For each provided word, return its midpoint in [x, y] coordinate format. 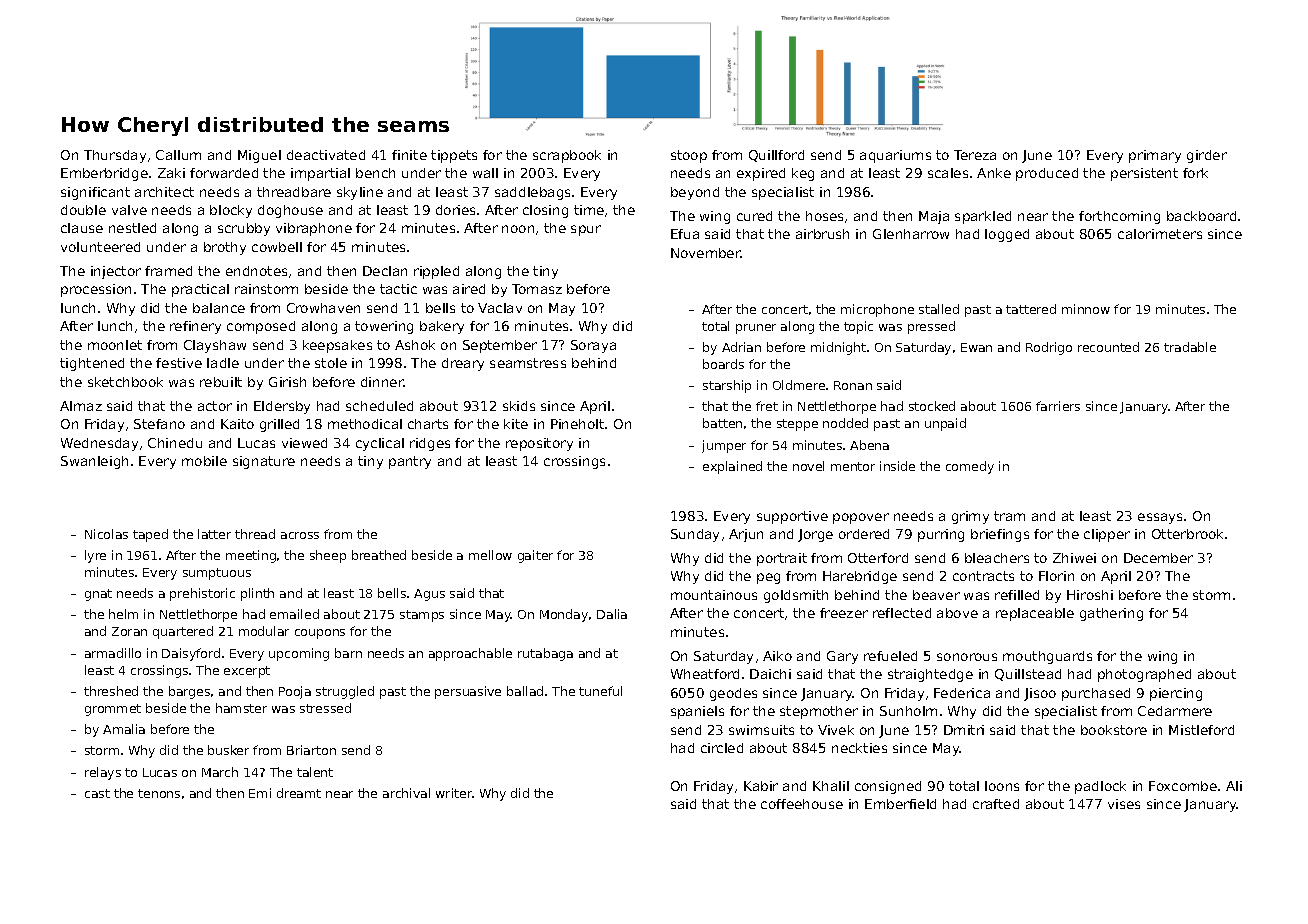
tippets [454, 156]
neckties [859, 748]
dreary [463, 364]
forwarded [224, 173]
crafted [996, 804]
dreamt [299, 793]
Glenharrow [911, 234]
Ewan [976, 347]
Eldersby [282, 407]
